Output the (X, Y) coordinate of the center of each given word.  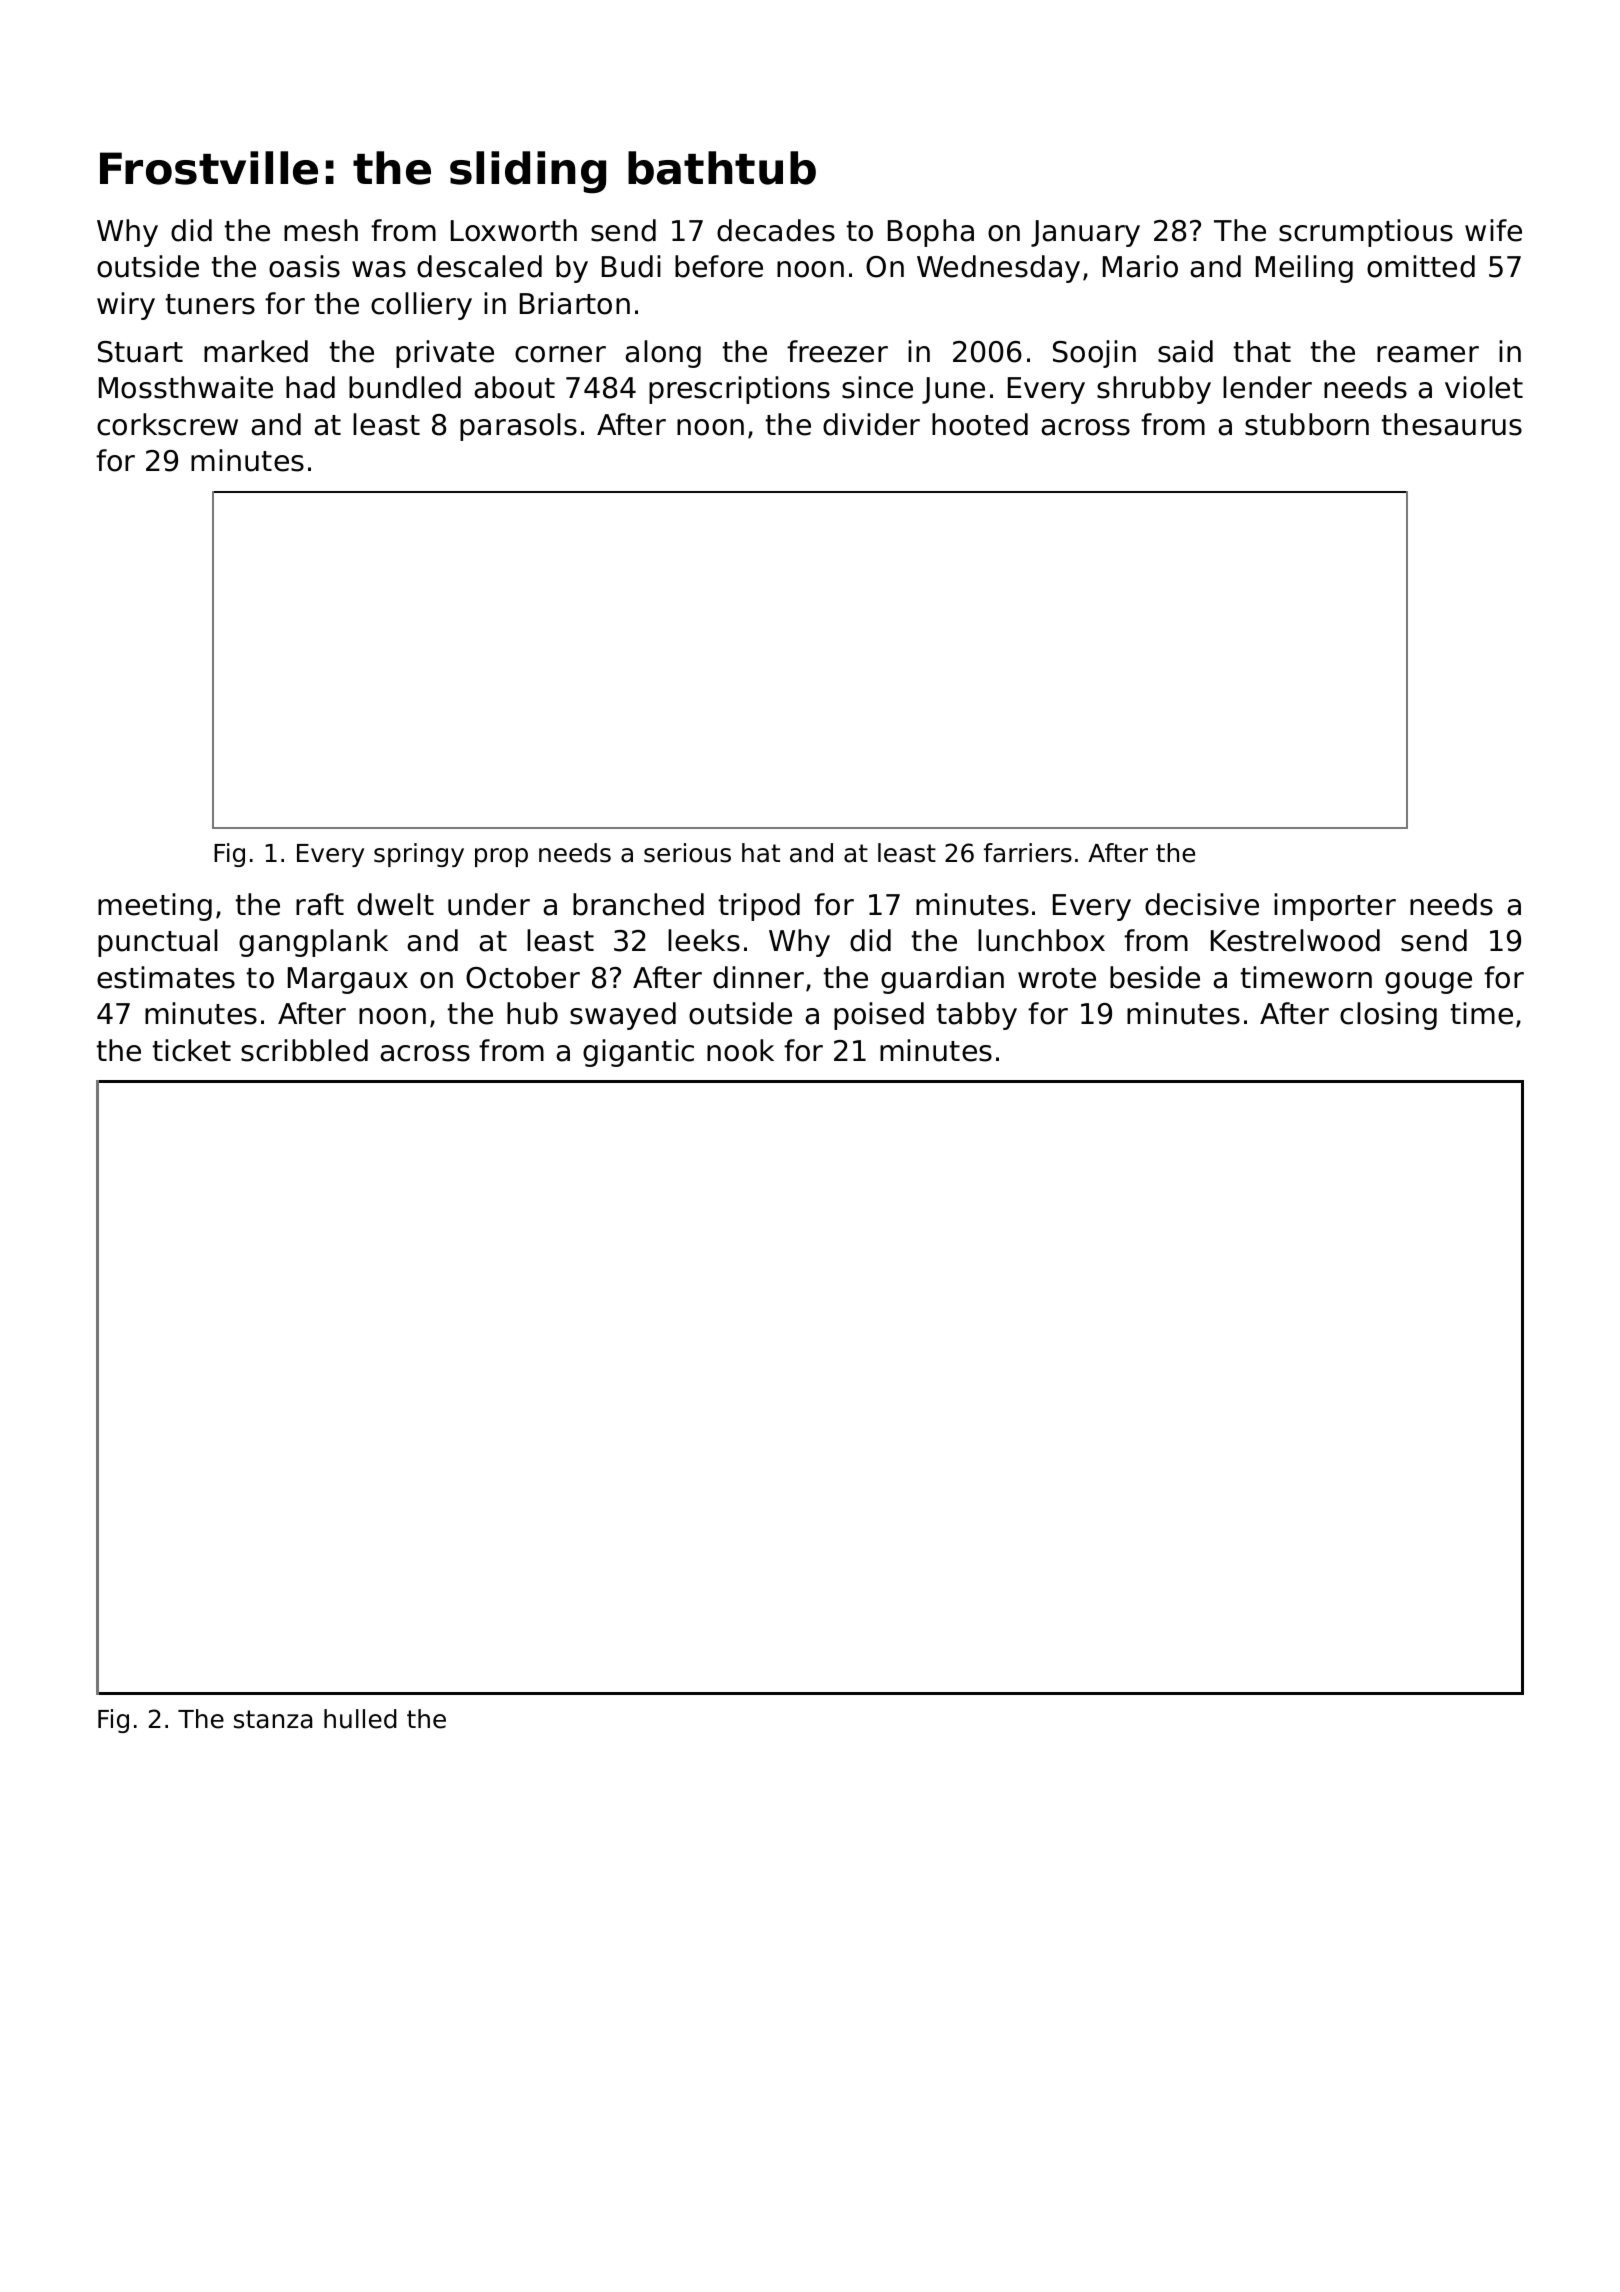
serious (687, 853)
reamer (1428, 354)
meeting (155, 907)
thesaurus (1452, 424)
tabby (977, 1016)
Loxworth (514, 230)
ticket (192, 1050)
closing (1388, 1016)
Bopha (931, 233)
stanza (273, 1719)
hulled (360, 1719)
